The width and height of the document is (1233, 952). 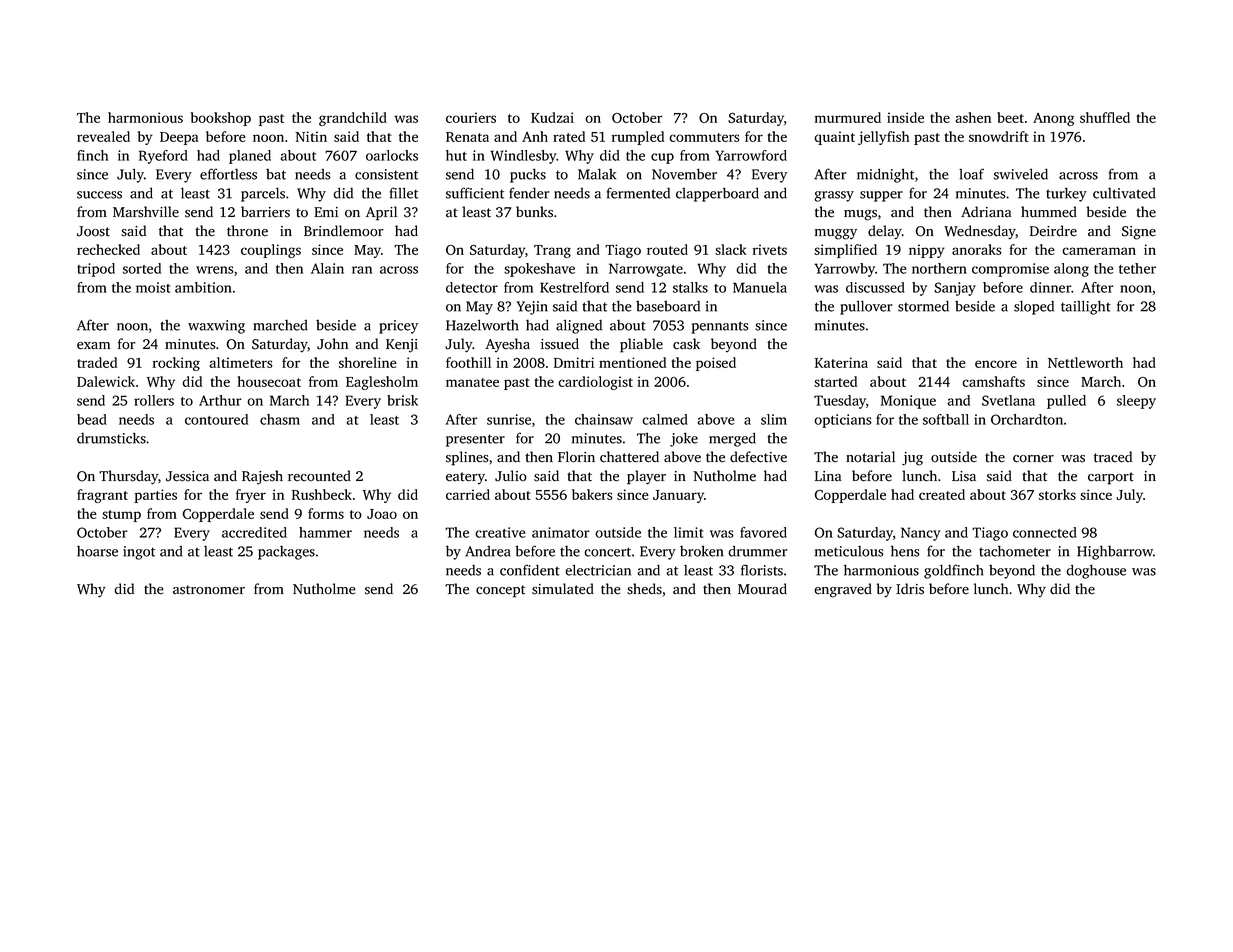 What do you see at coordinates (964, 476) in the document?
I see `Lisa` at bounding box center [964, 476].
